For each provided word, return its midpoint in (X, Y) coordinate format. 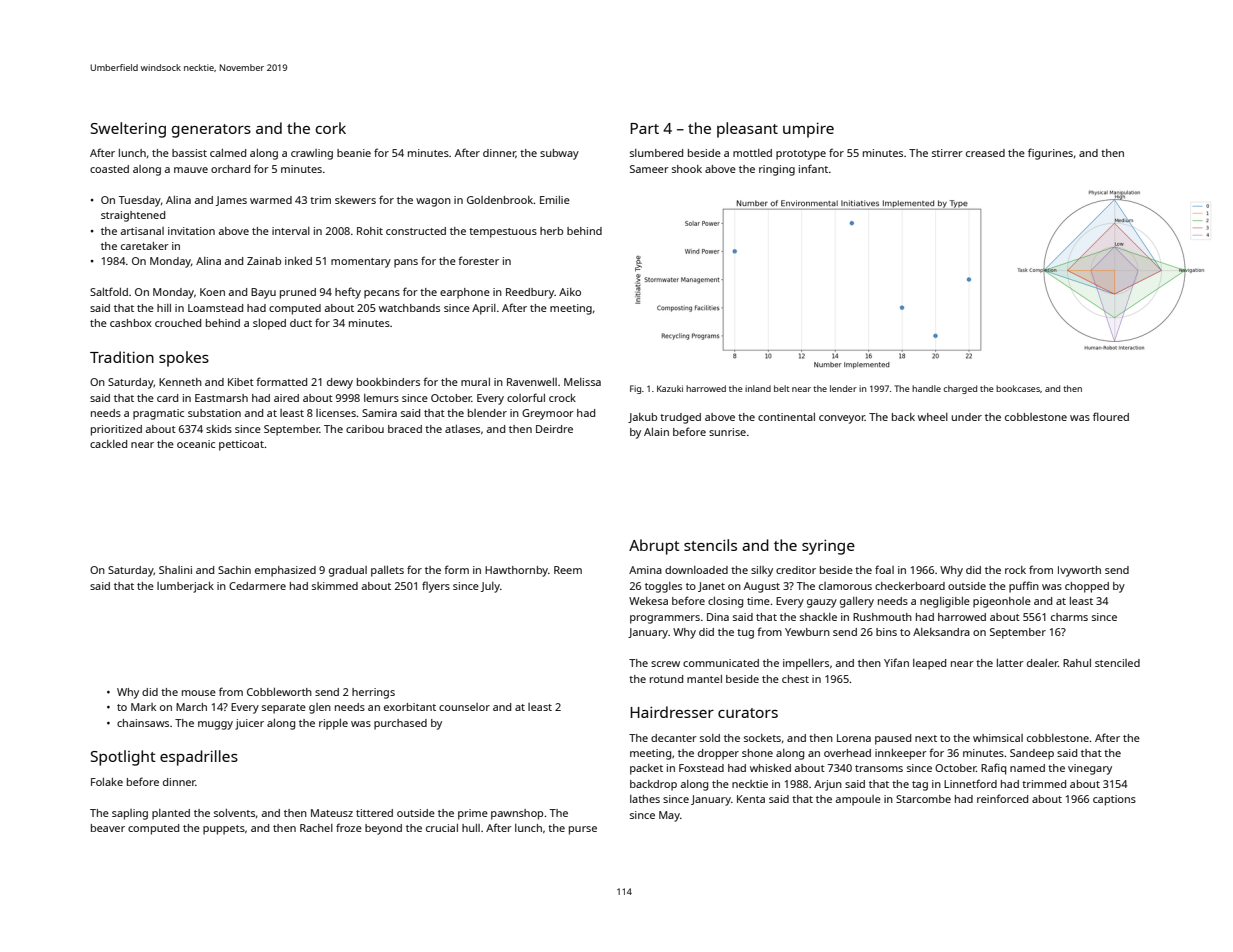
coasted (109, 169)
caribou (365, 429)
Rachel (316, 828)
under (967, 417)
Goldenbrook (500, 200)
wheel (933, 417)
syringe (828, 547)
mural (475, 382)
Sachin (234, 570)
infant (813, 168)
